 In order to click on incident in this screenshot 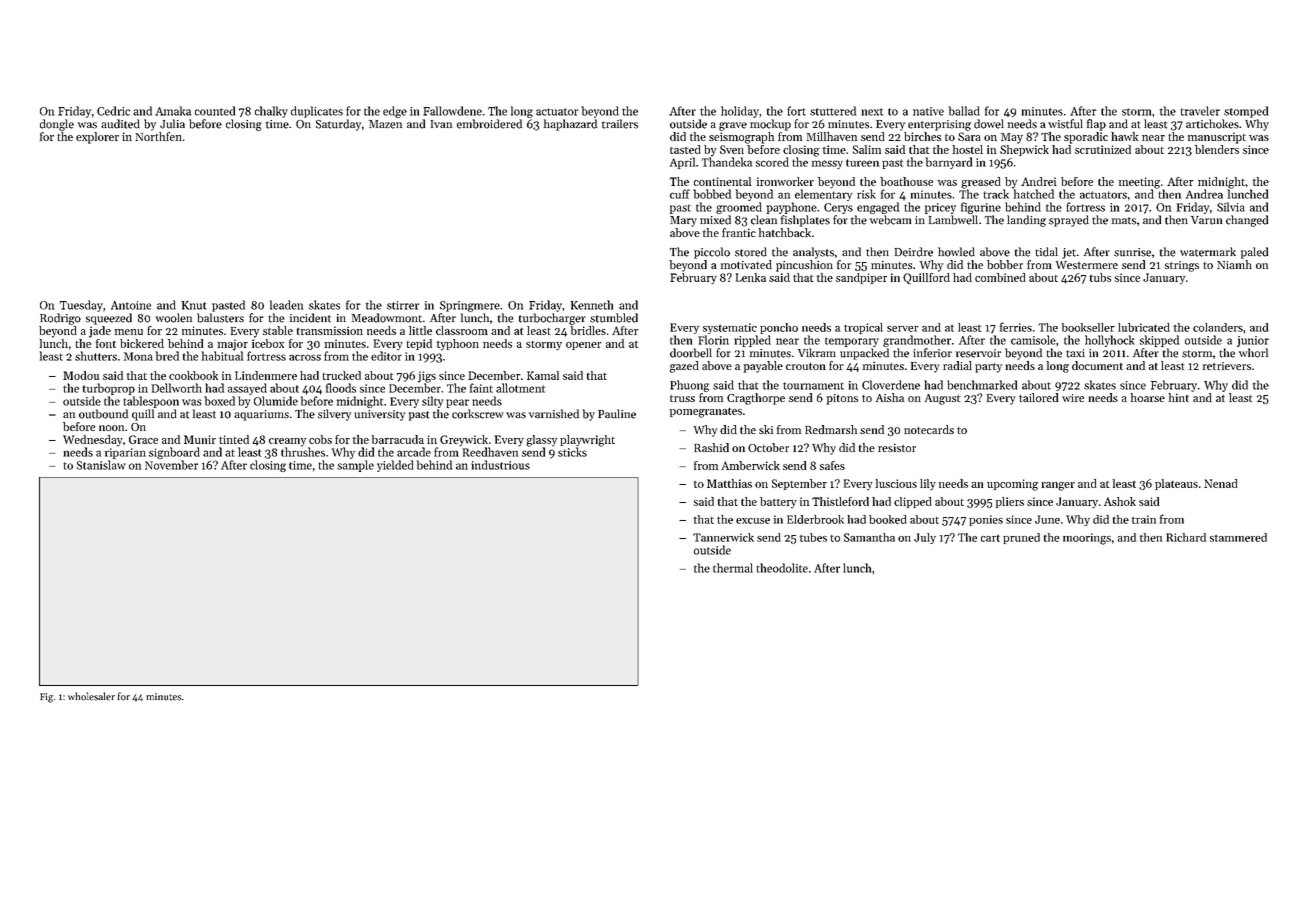, I will do `click(310, 318)`.
